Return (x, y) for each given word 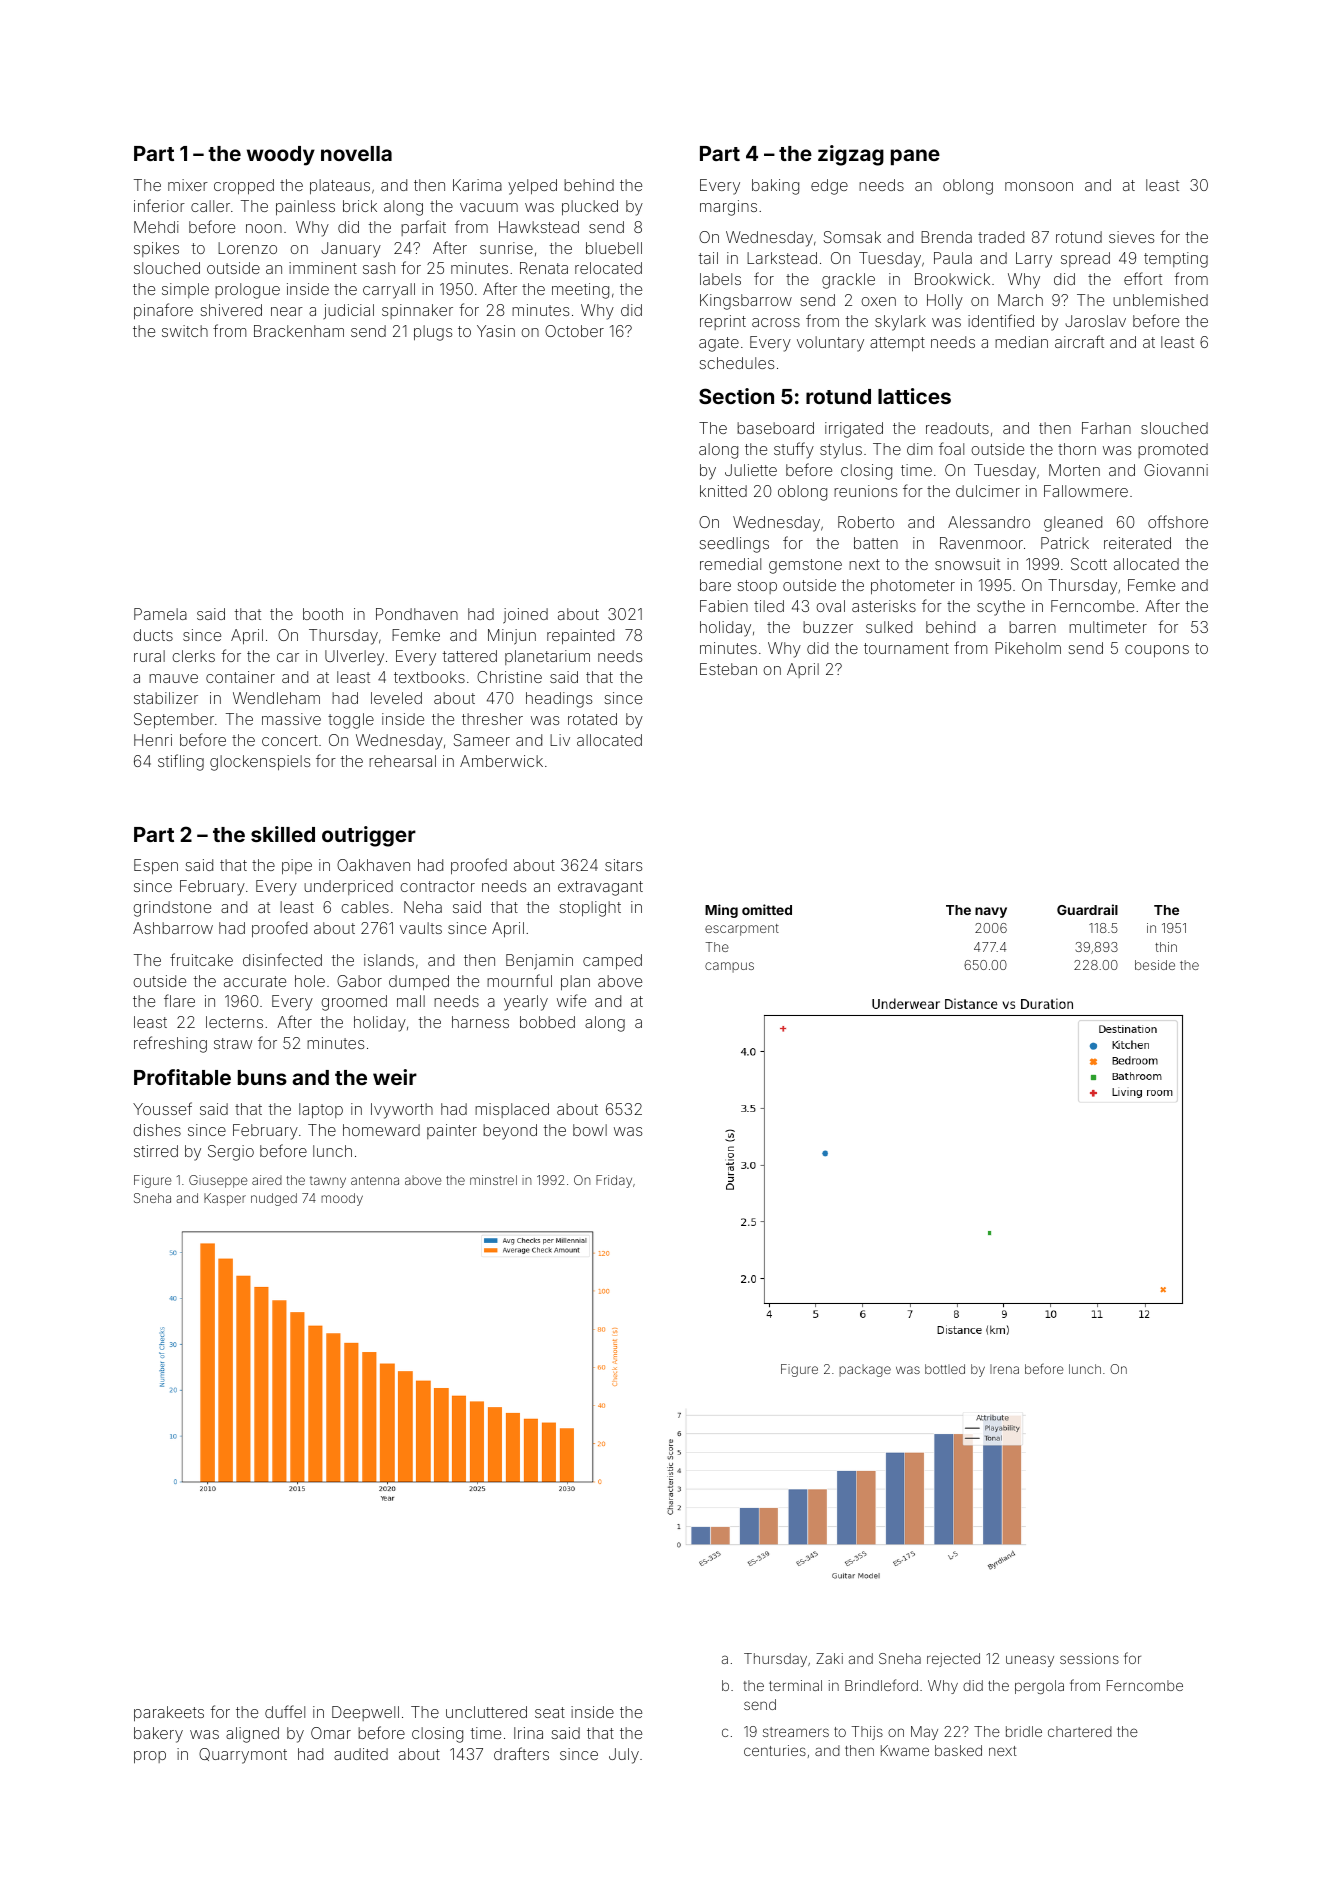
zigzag (851, 155)
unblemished (1160, 300)
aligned (252, 1735)
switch (185, 331)
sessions (1089, 1658)
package (865, 1370)
